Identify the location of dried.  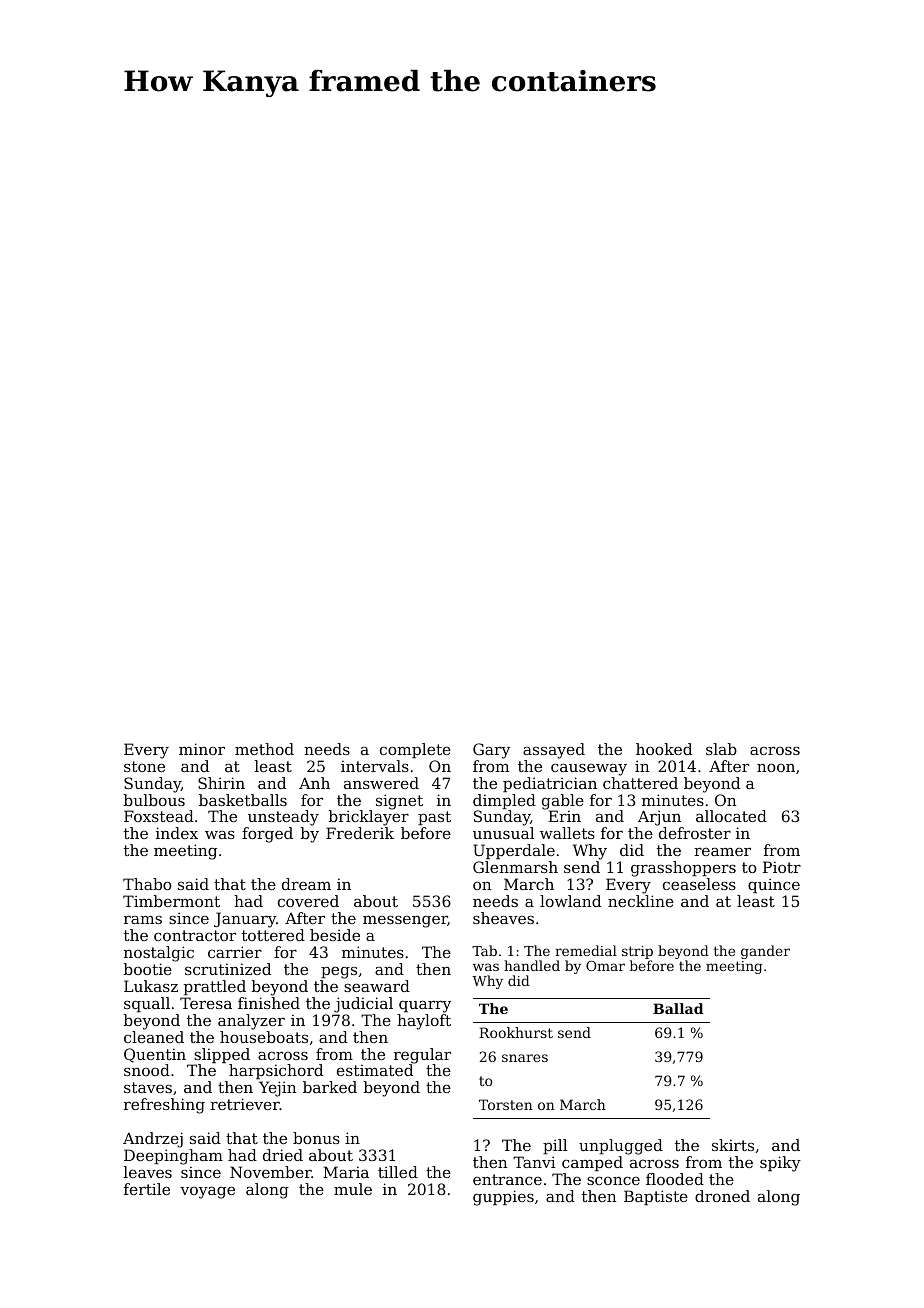
(283, 1155).
